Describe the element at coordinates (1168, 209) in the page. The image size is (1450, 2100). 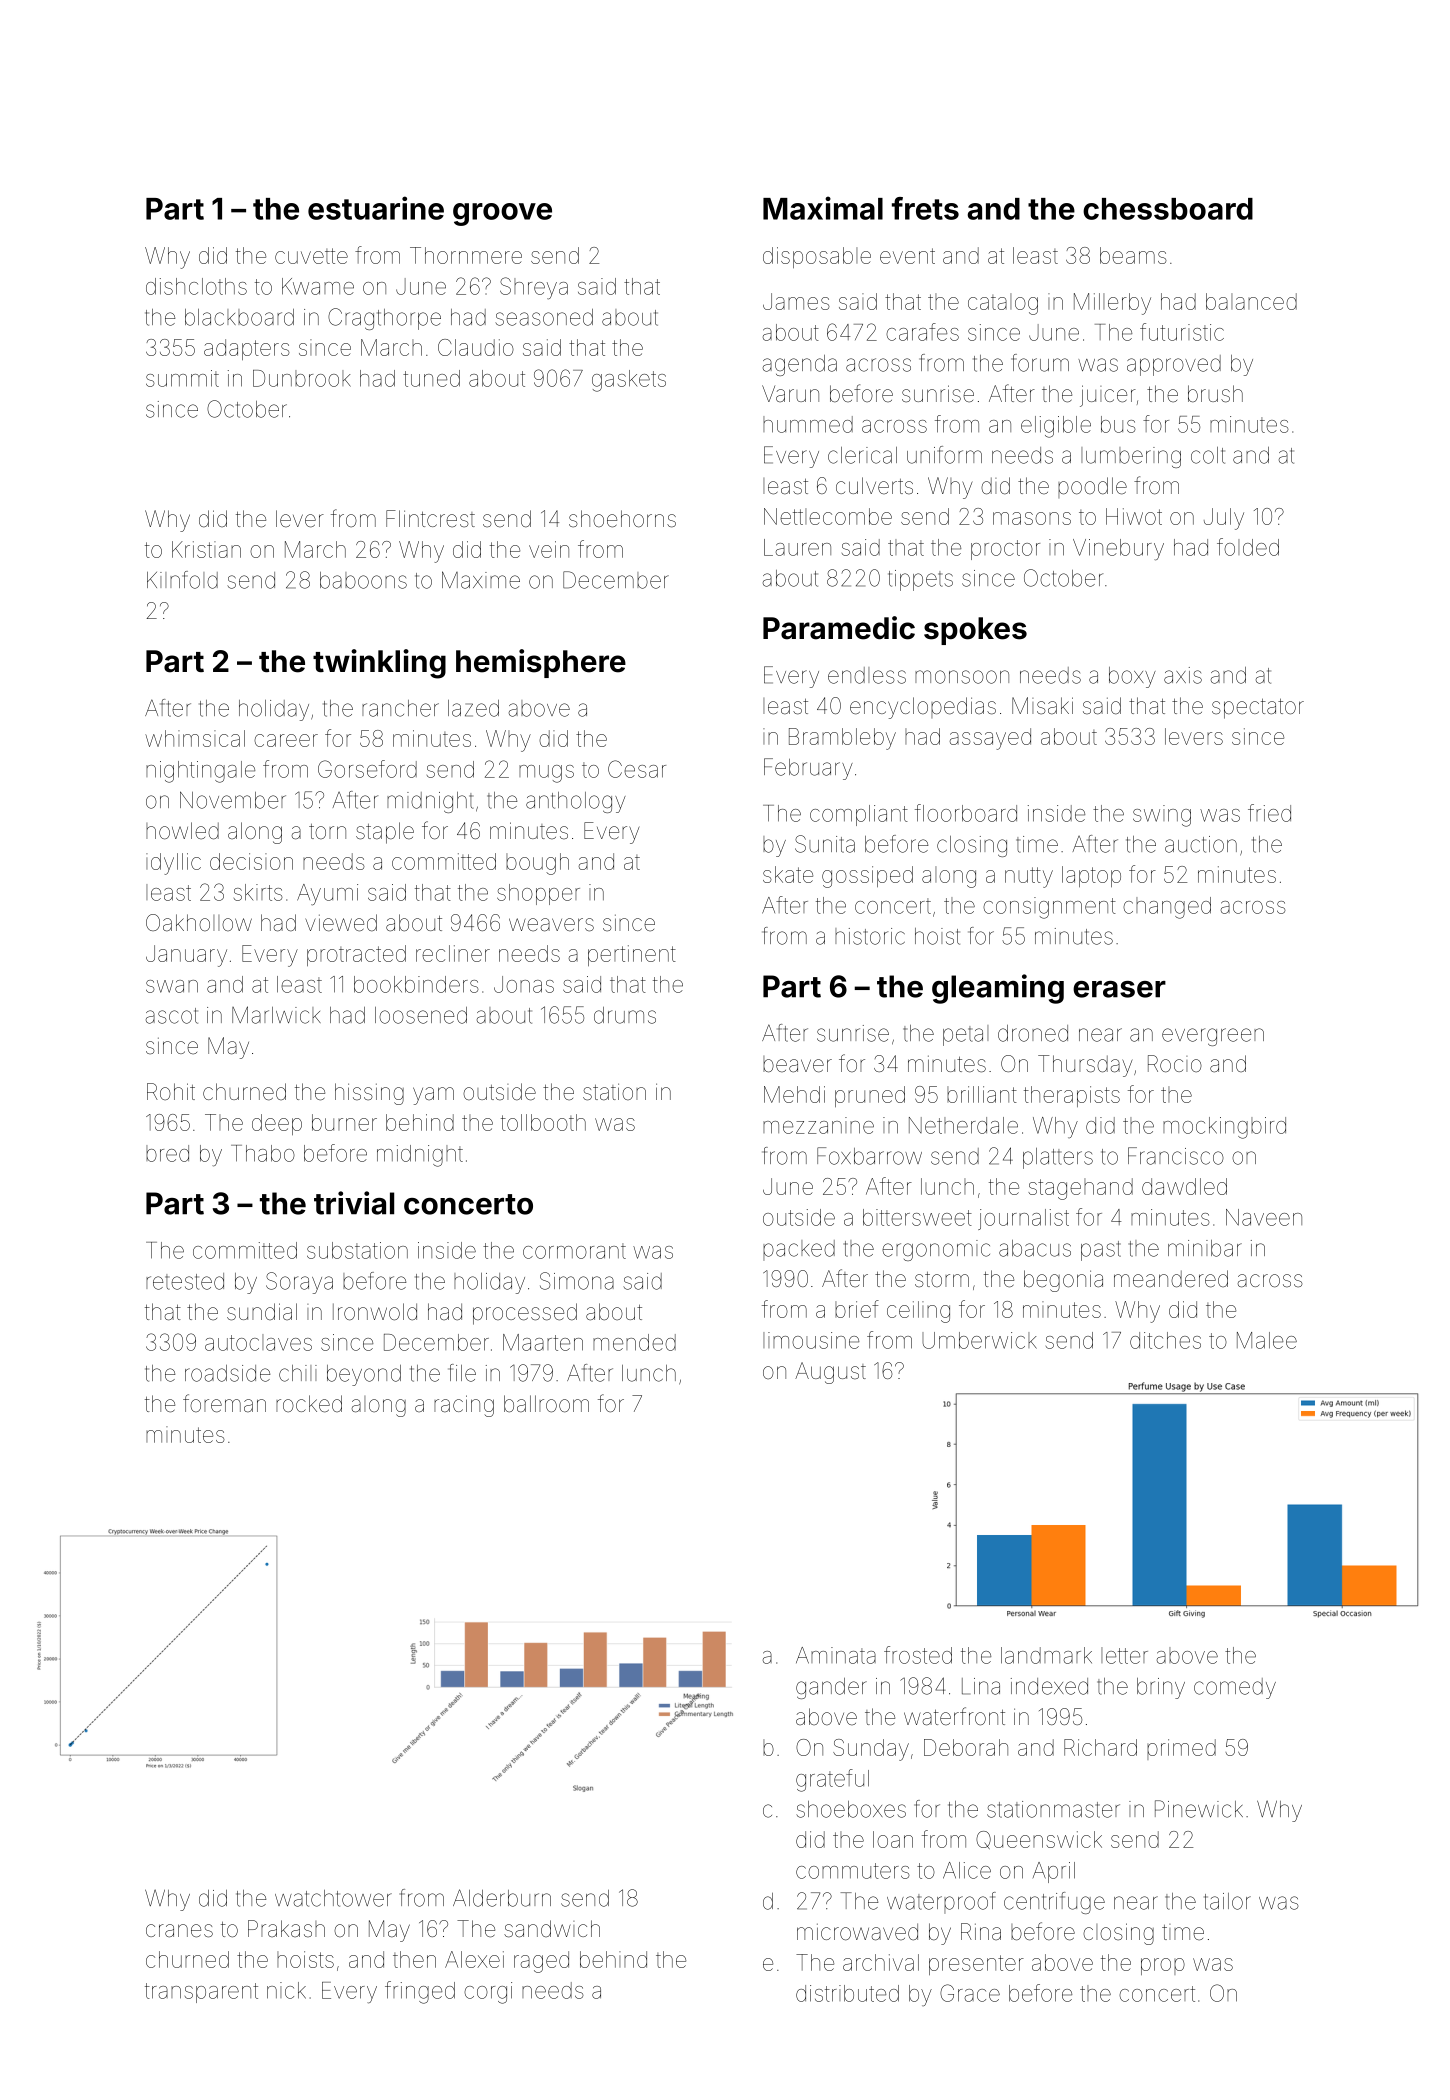
I see `chessboard` at that location.
